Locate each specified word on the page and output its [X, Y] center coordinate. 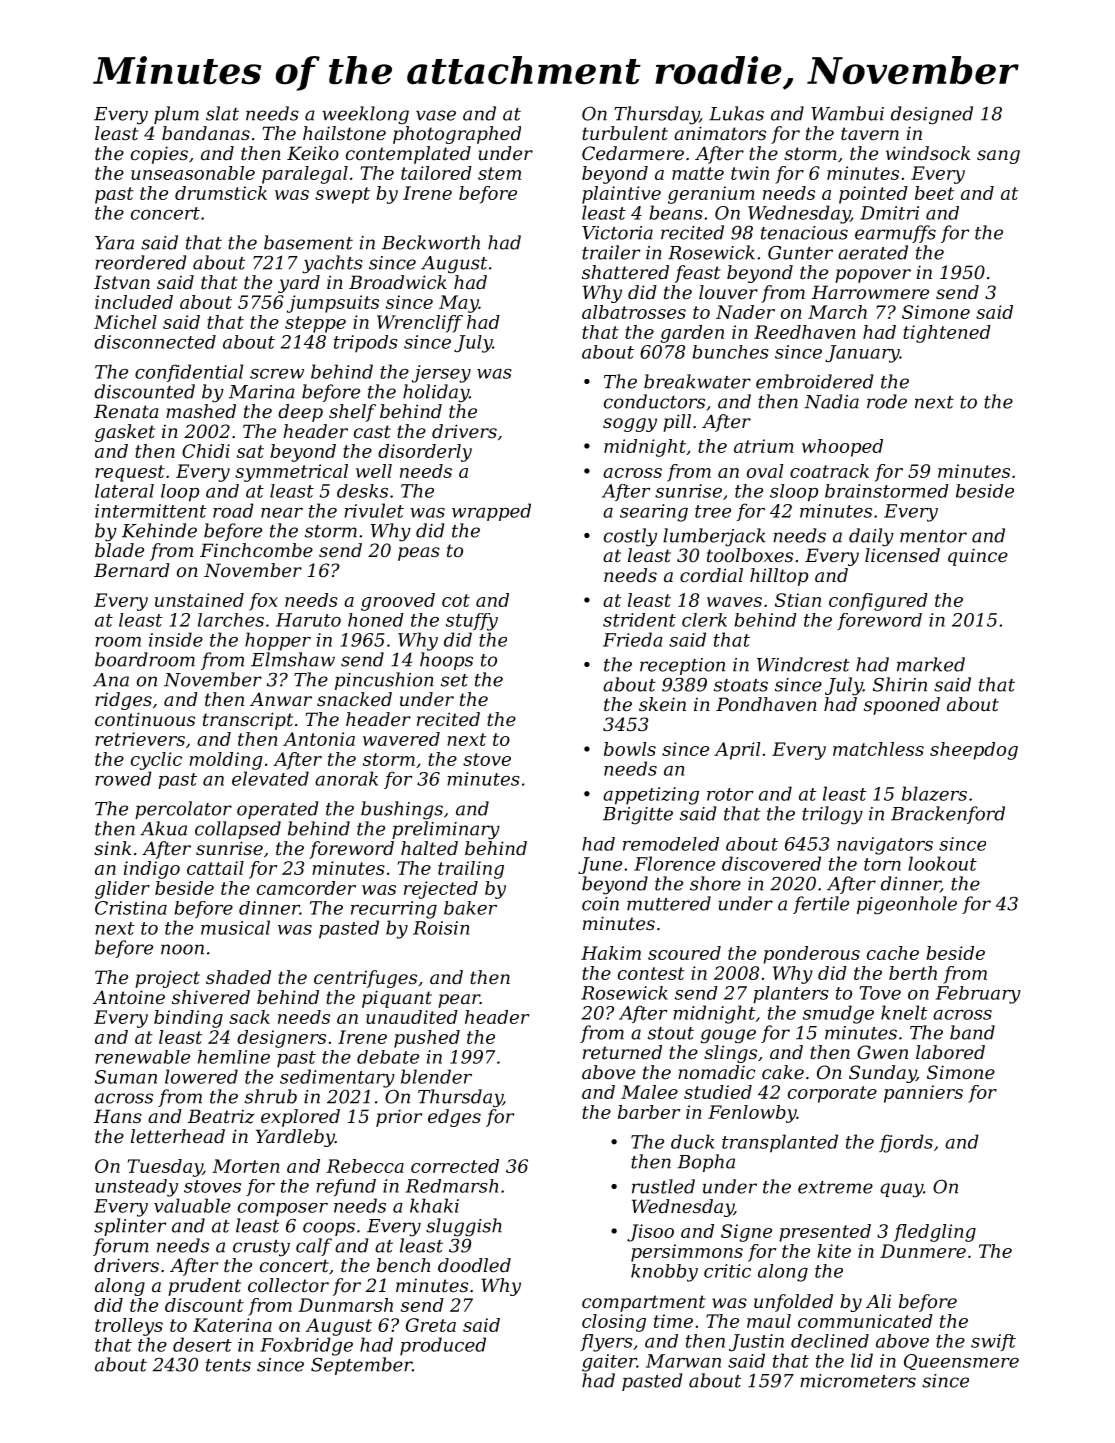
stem [499, 173]
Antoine [129, 997]
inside [176, 639]
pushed [427, 1039]
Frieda [633, 639]
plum [176, 115]
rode [887, 401]
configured [878, 602]
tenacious [804, 233]
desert [202, 1344]
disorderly [425, 453]
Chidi [206, 451]
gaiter [609, 1363]
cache [893, 953]
